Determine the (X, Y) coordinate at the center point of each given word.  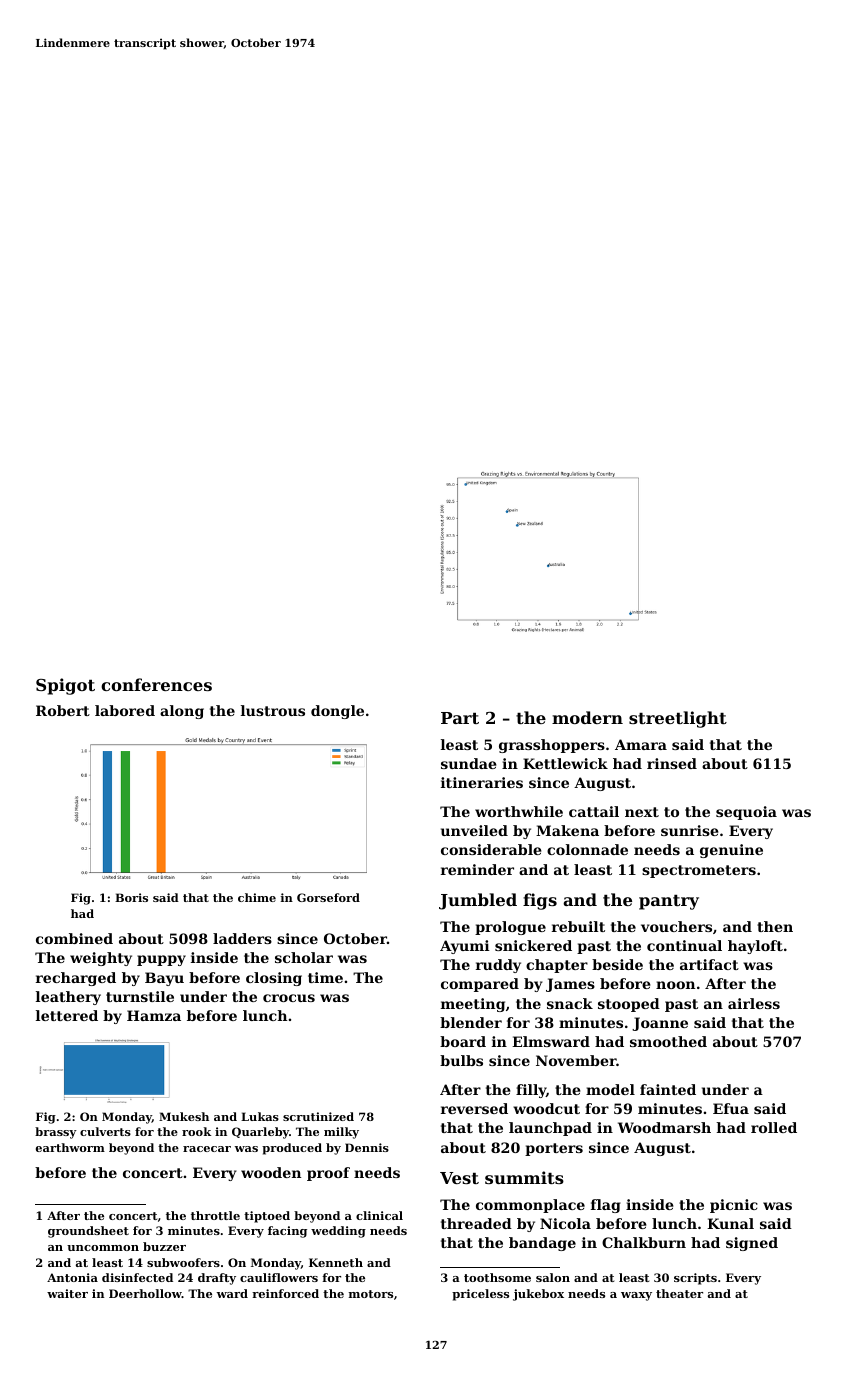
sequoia (746, 813)
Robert (63, 710)
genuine (731, 851)
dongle (337, 712)
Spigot (65, 686)
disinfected (137, 1277)
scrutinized (318, 1116)
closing (274, 979)
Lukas (260, 1116)
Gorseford (328, 897)
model (610, 1089)
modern (587, 717)
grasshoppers (552, 746)
